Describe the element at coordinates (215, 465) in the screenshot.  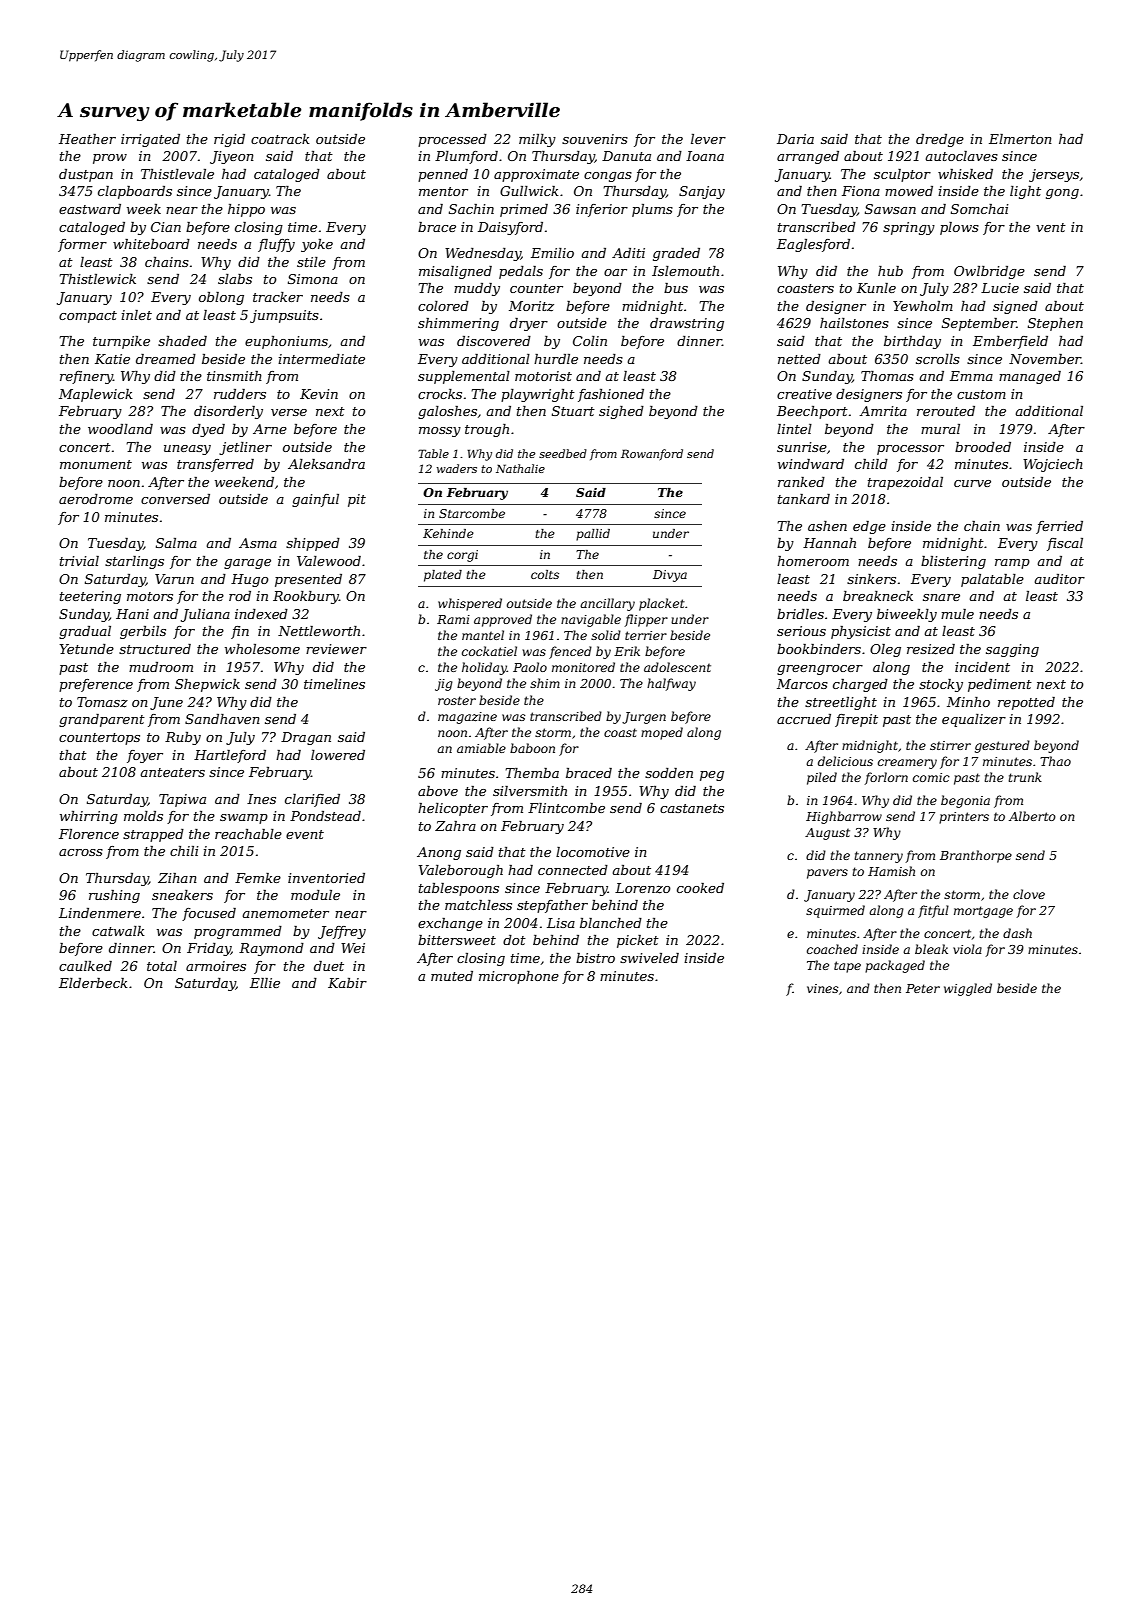
I see `transferred` at that location.
